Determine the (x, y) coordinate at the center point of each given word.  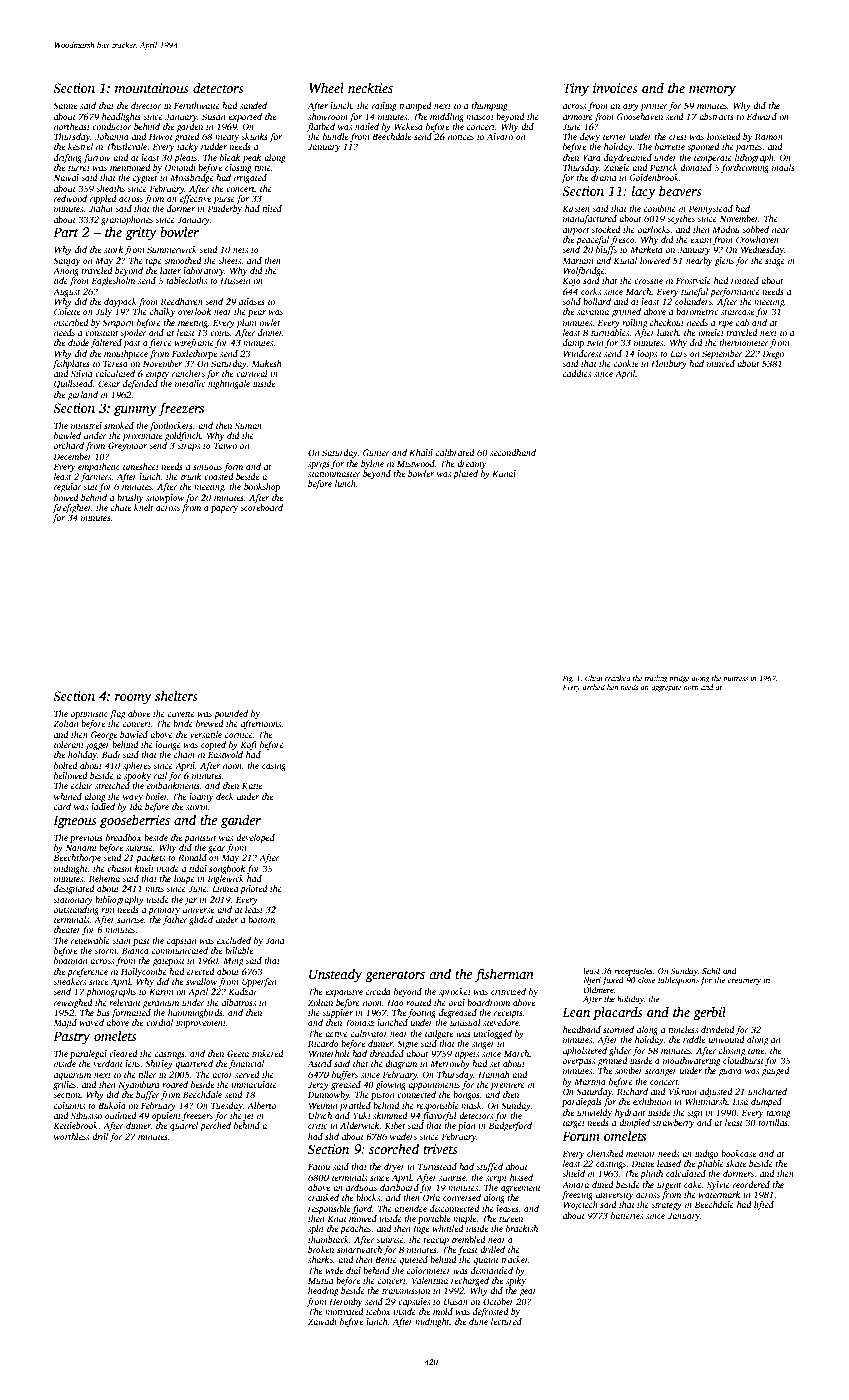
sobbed (755, 229)
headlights (121, 117)
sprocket (455, 992)
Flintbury (669, 364)
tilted (272, 208)
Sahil (711, 970)
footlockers (171, 426)
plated (465, 474)
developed (255, 838)
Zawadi (322, 1321)
